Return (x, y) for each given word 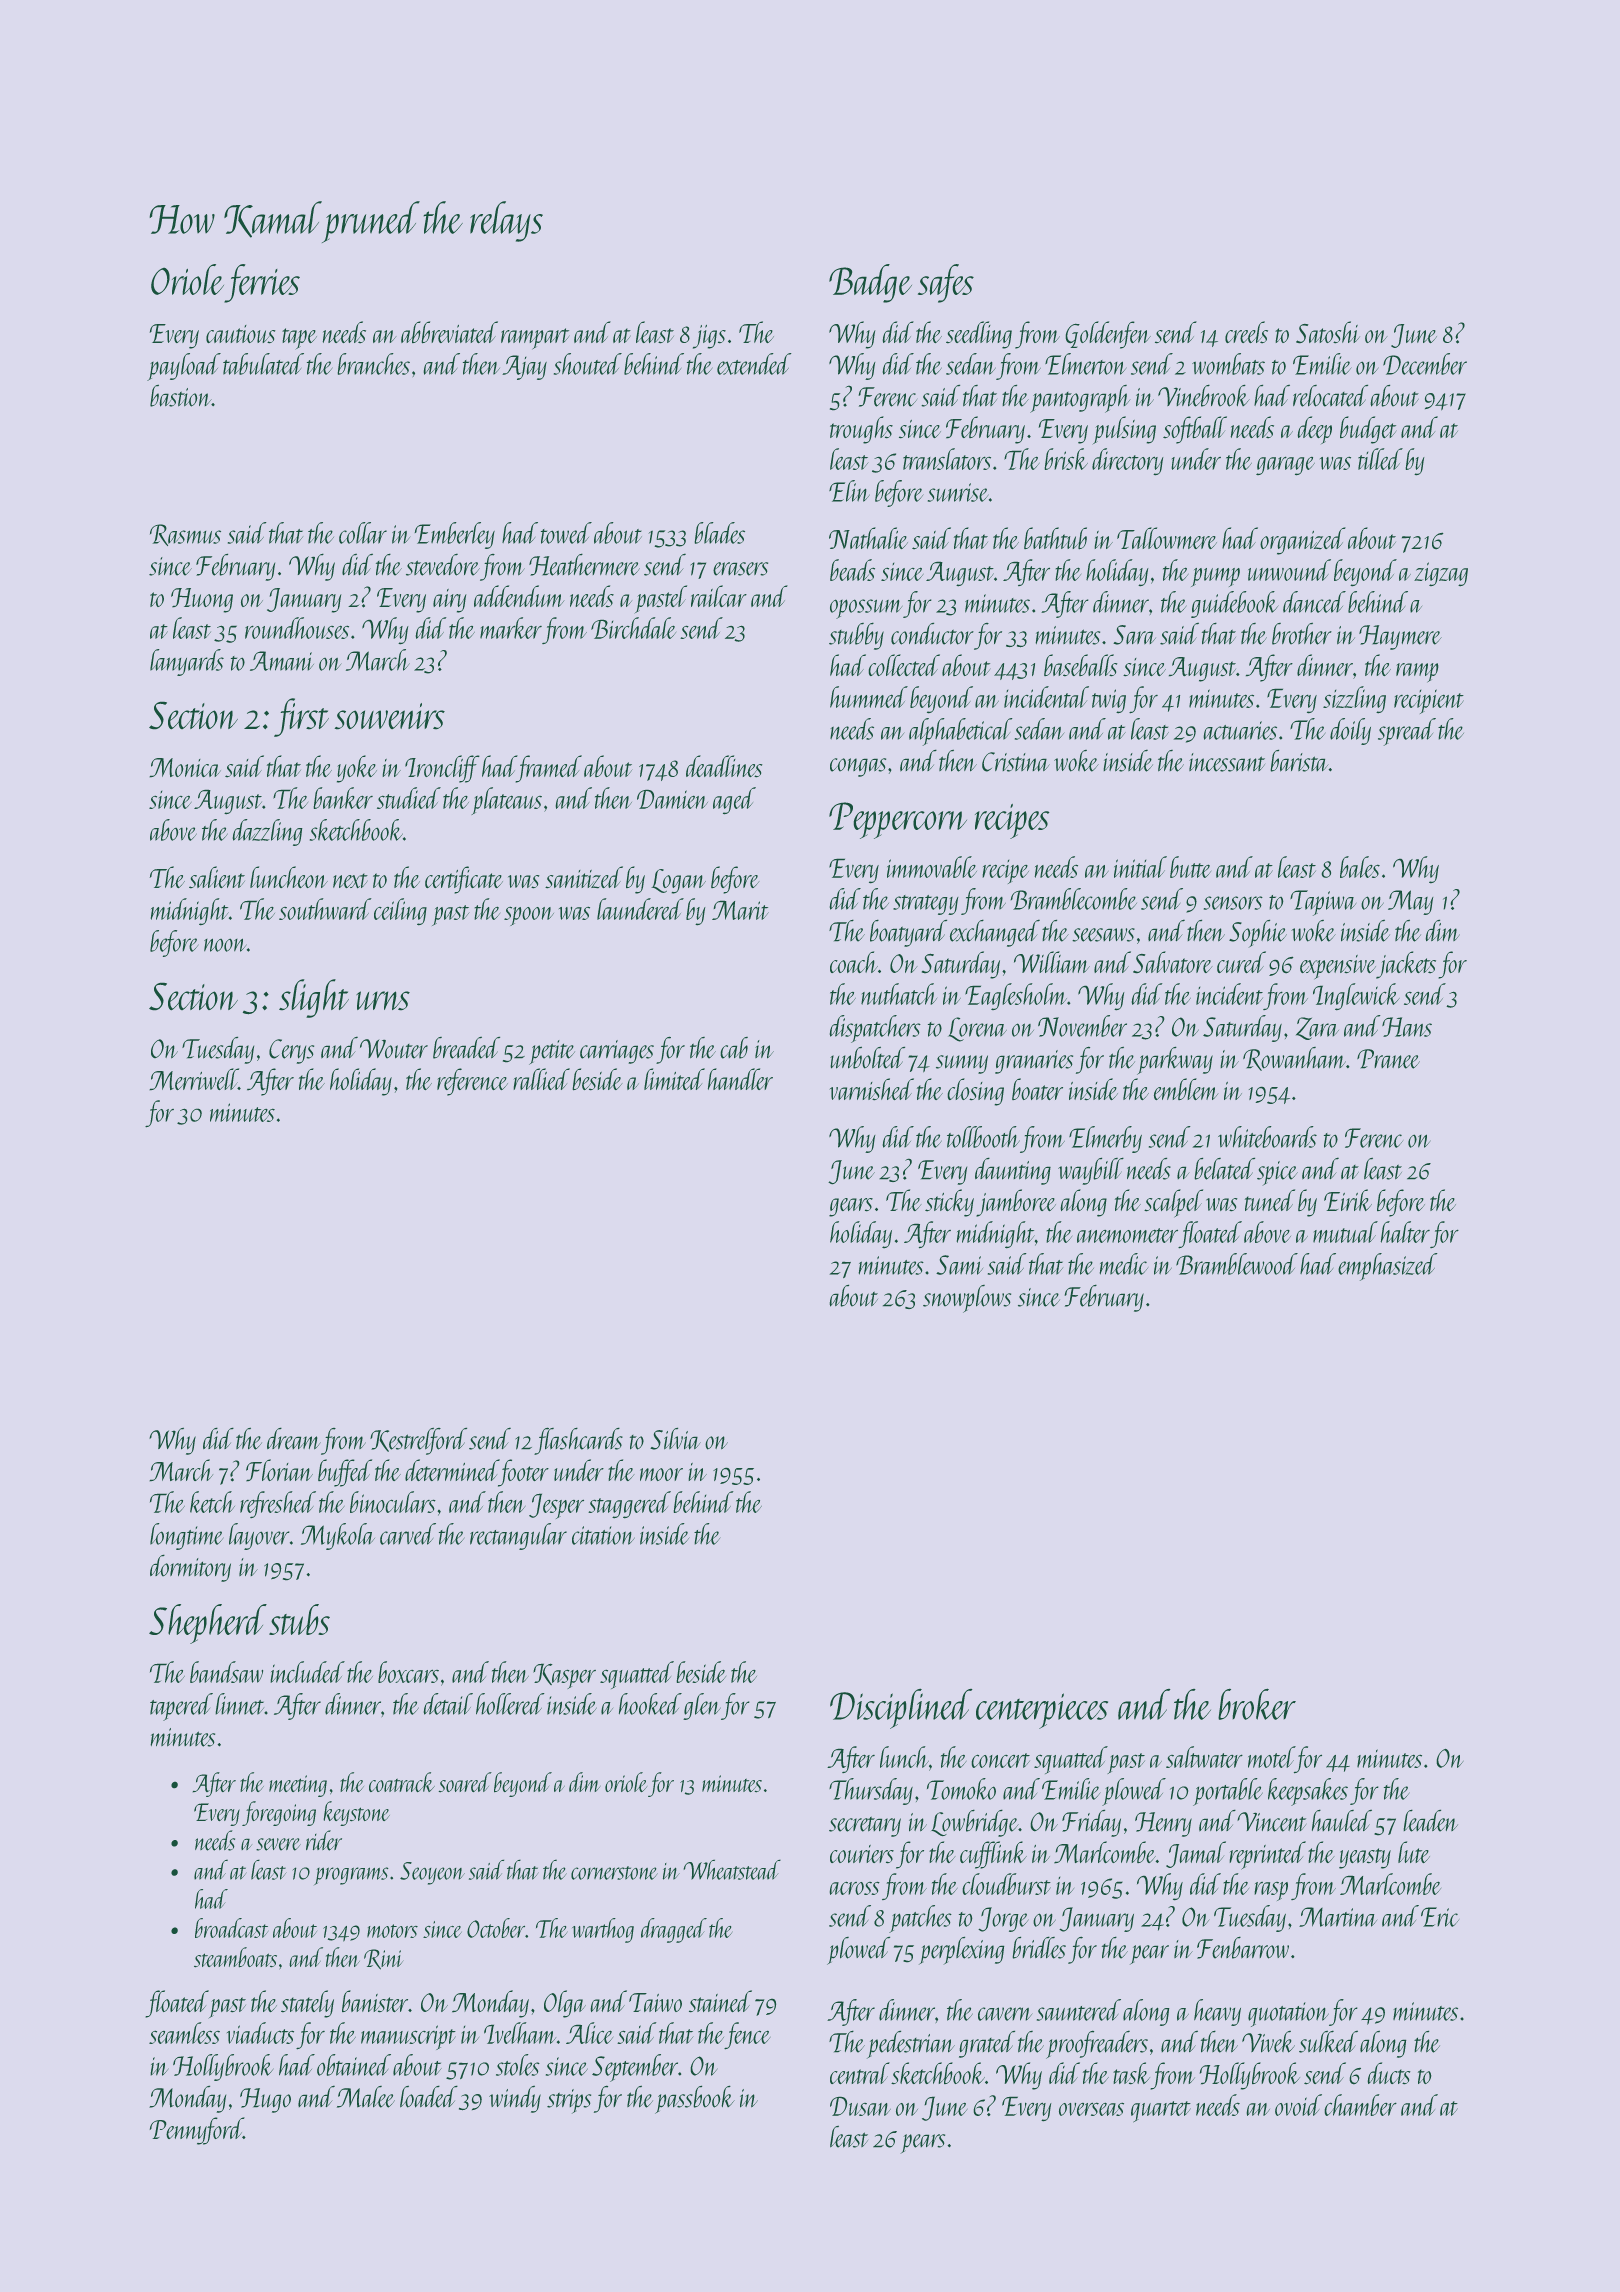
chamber (1361, 2105)
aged (734, 800)
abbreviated (449, 332)
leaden (1431, 1821)
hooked (650, 1704)
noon (225, 945)
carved (408, 1534)
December (1425, 364)
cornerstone (614, 1873)
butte (1190, 867)
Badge (870, 283)
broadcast (231, 1928)
